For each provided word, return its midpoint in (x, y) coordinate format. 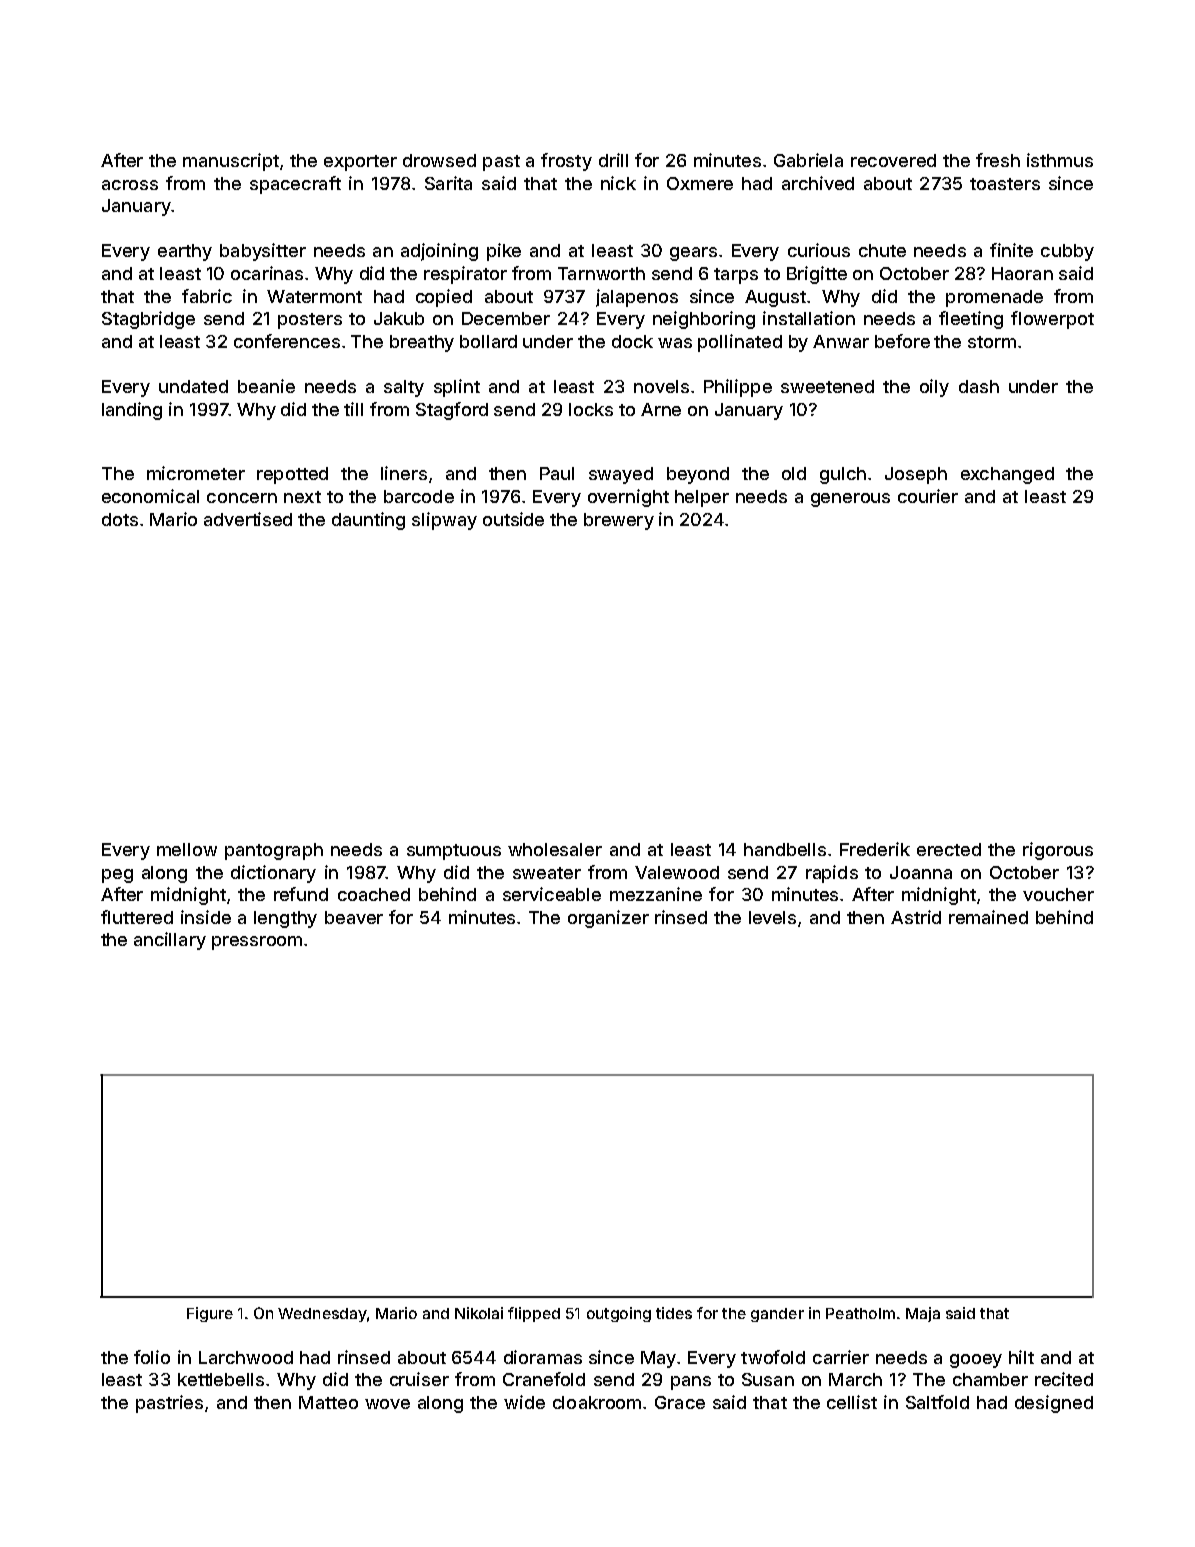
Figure (210, 1314)
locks (591, 409)
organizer (608, 919)
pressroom (257, 943)
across (130, 185)
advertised (248, 519)
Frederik (875, 849)
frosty (566, 162)
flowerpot (1052, 320)
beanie (266, 386)
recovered (893, 160)
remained (988, 917)
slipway (444, 521)
